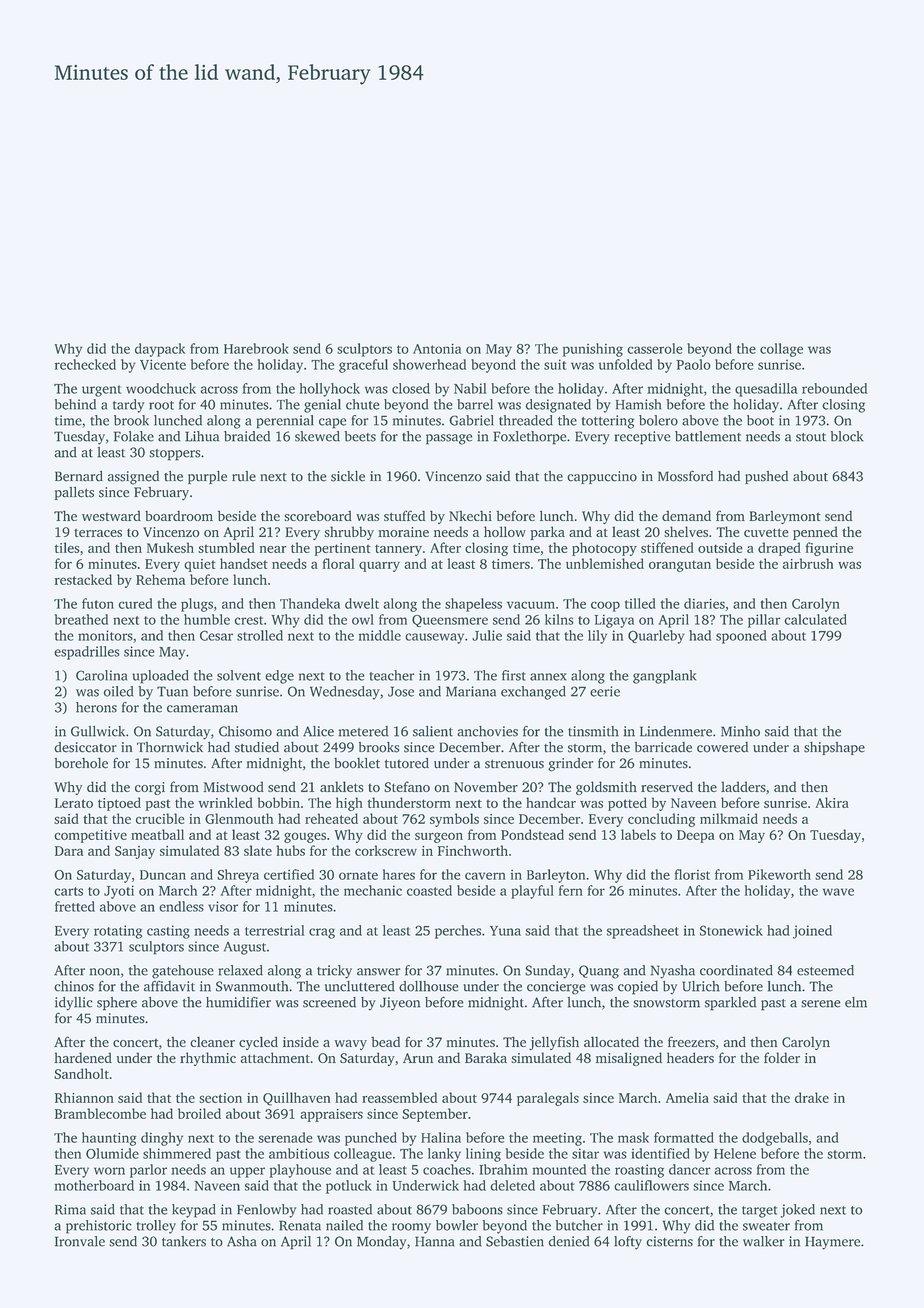 Image resolution: width=924 pixels, height=1308 pixels. I want to click on Stonewick, so click(731, 930).
